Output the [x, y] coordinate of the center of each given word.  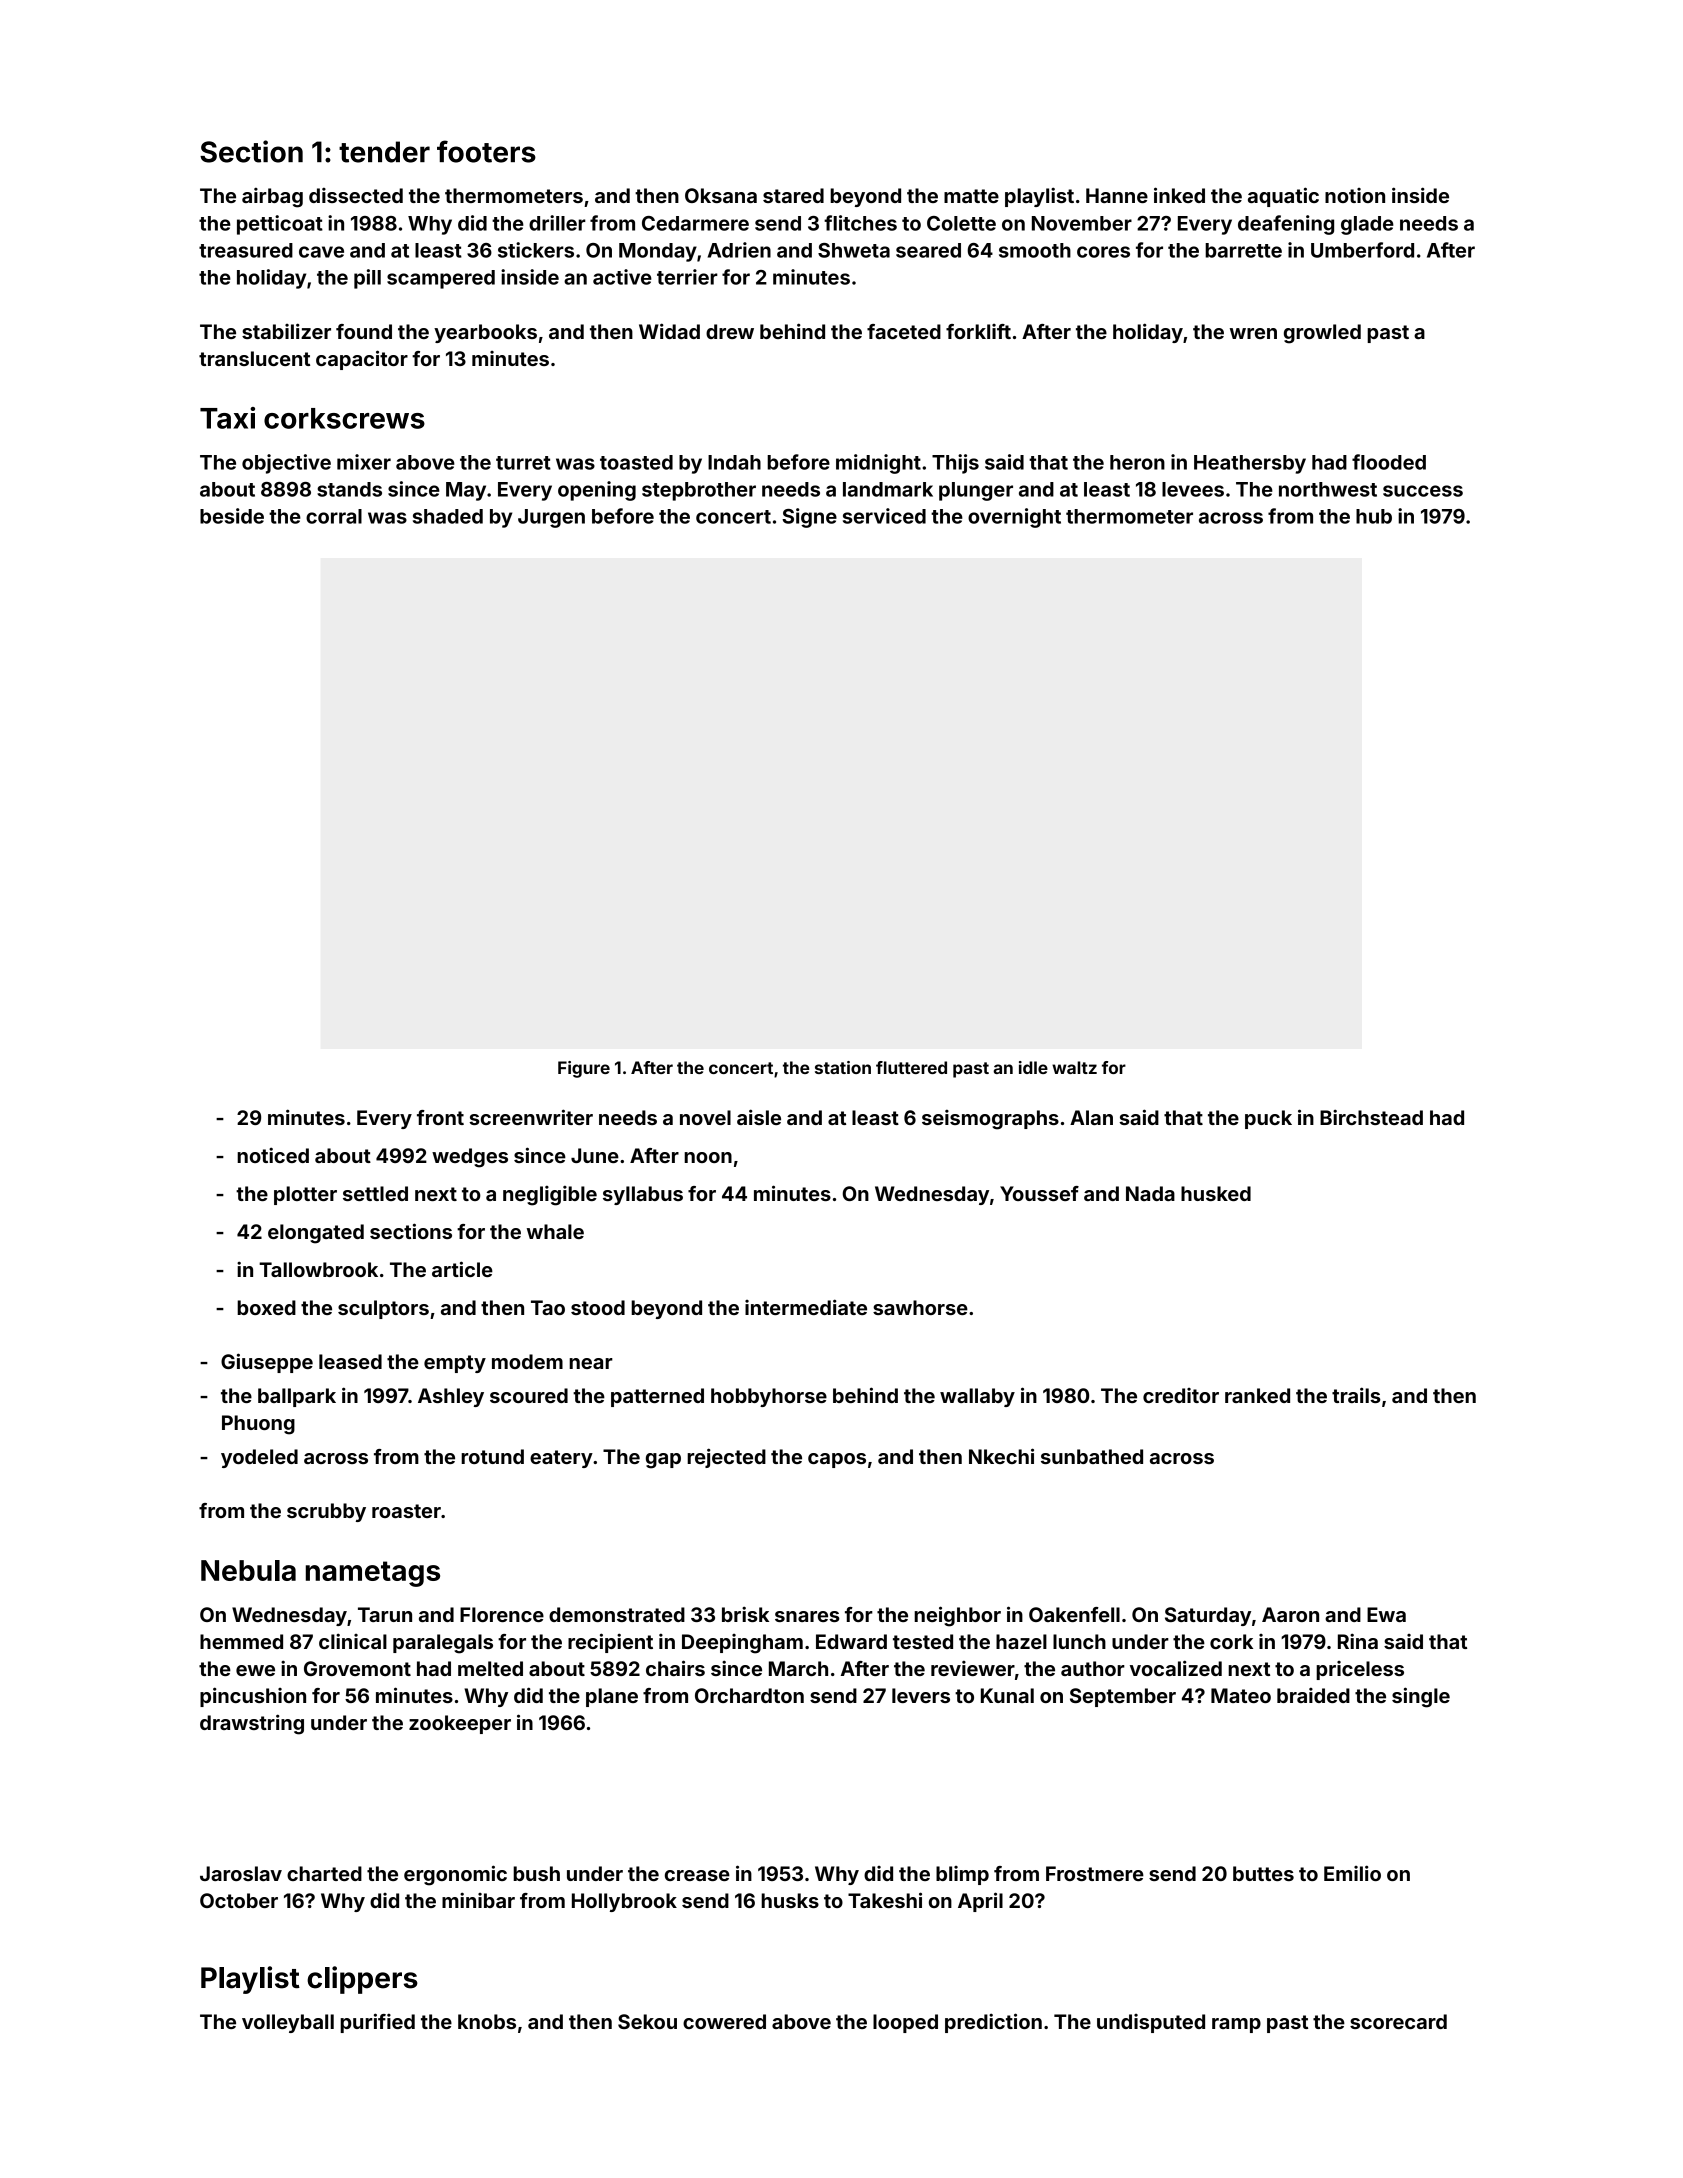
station [843, 1067]
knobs [487, 2021]
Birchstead [1371, 1117]
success [1423, 491]
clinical [353, 1641]
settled [375, 1193]
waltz [1074, 1067]
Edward [851, 1641]
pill [367, 279]
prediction [993, 2023]
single [1421, 1697]
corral [334, 516]
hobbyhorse [769, 1397]
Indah [734, 462]
